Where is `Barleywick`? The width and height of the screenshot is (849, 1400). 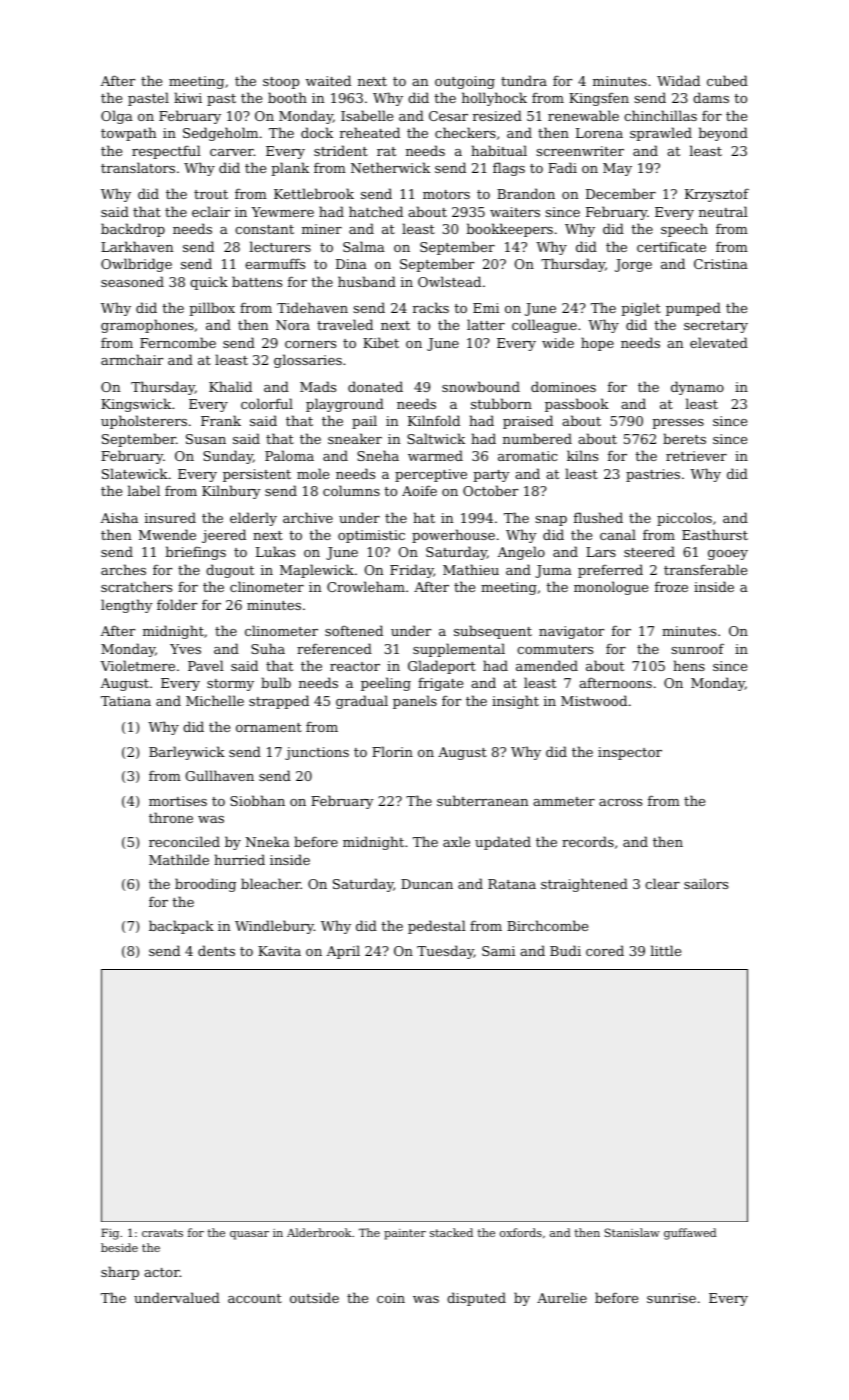 Barleywick is located at coordinates (187, 753).
